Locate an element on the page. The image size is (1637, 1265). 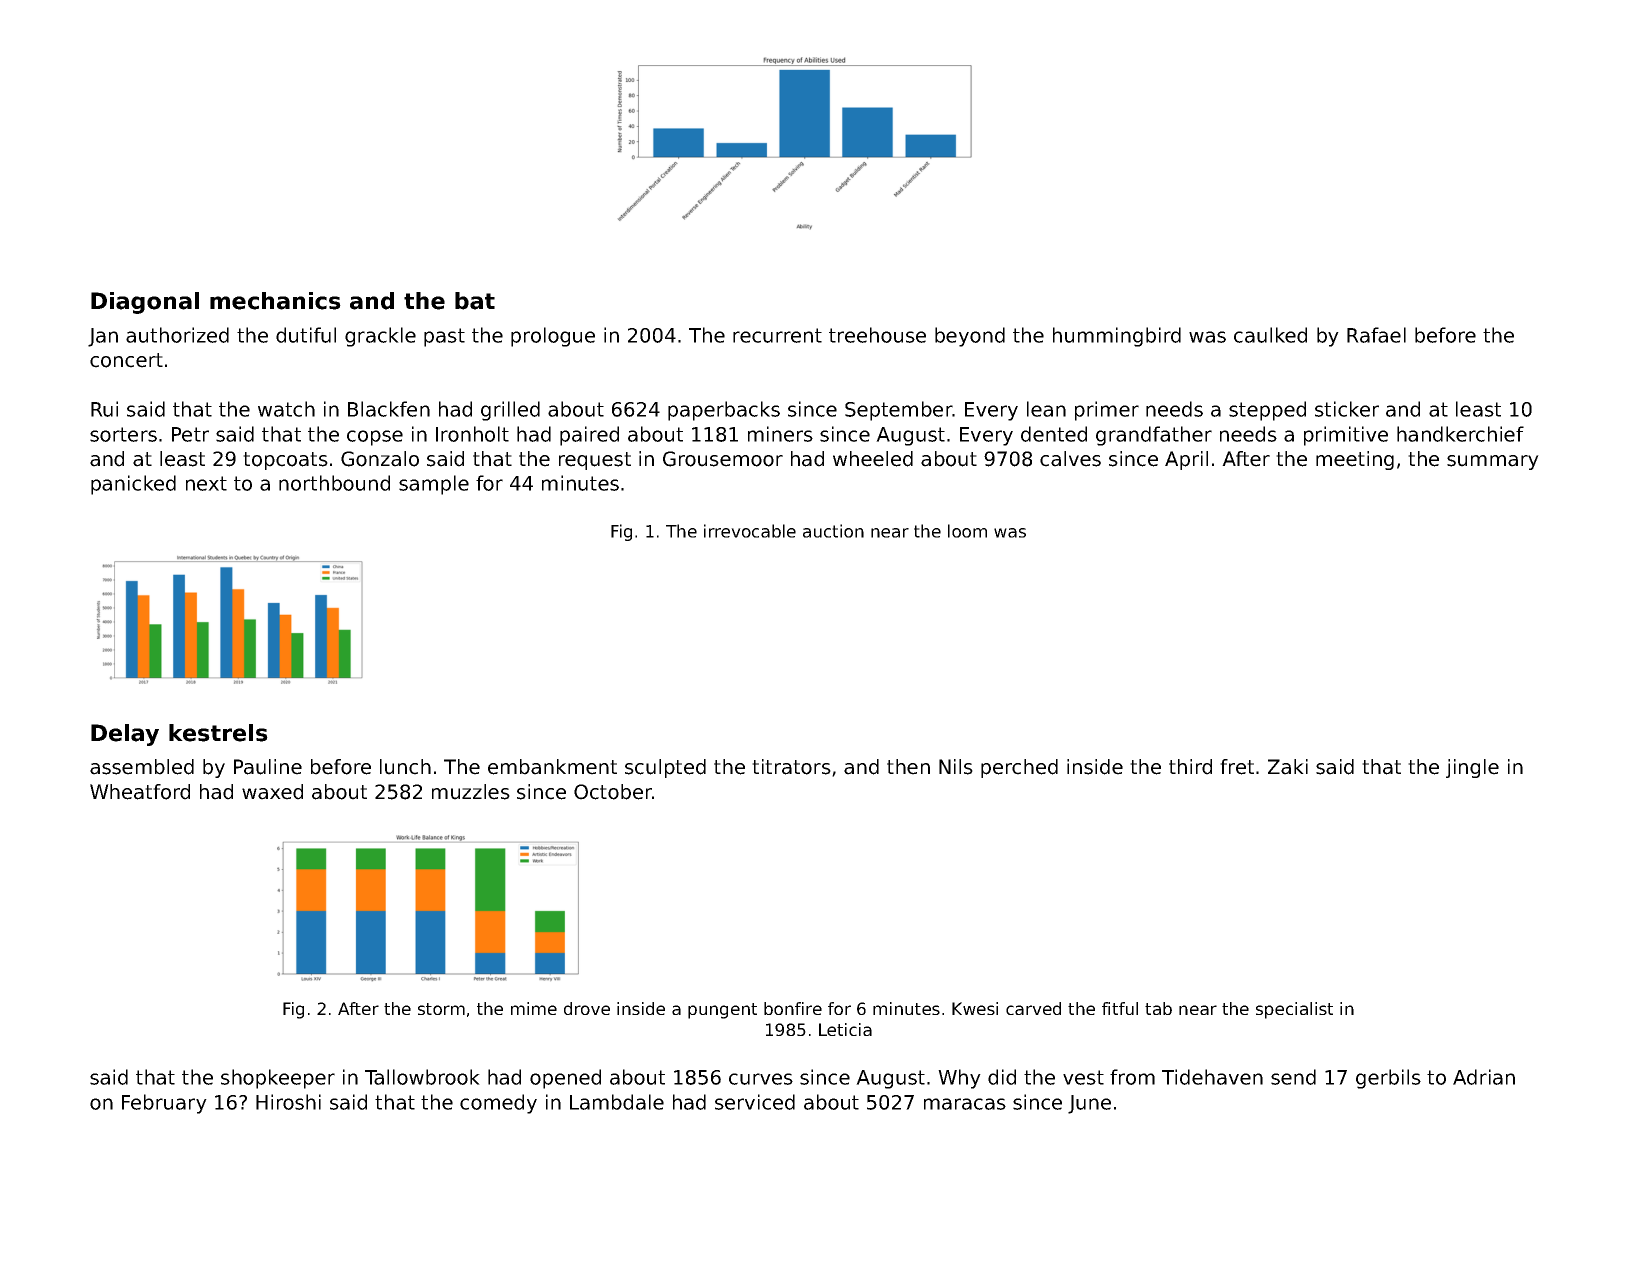
Nils is located at coordinates (956, 767).
